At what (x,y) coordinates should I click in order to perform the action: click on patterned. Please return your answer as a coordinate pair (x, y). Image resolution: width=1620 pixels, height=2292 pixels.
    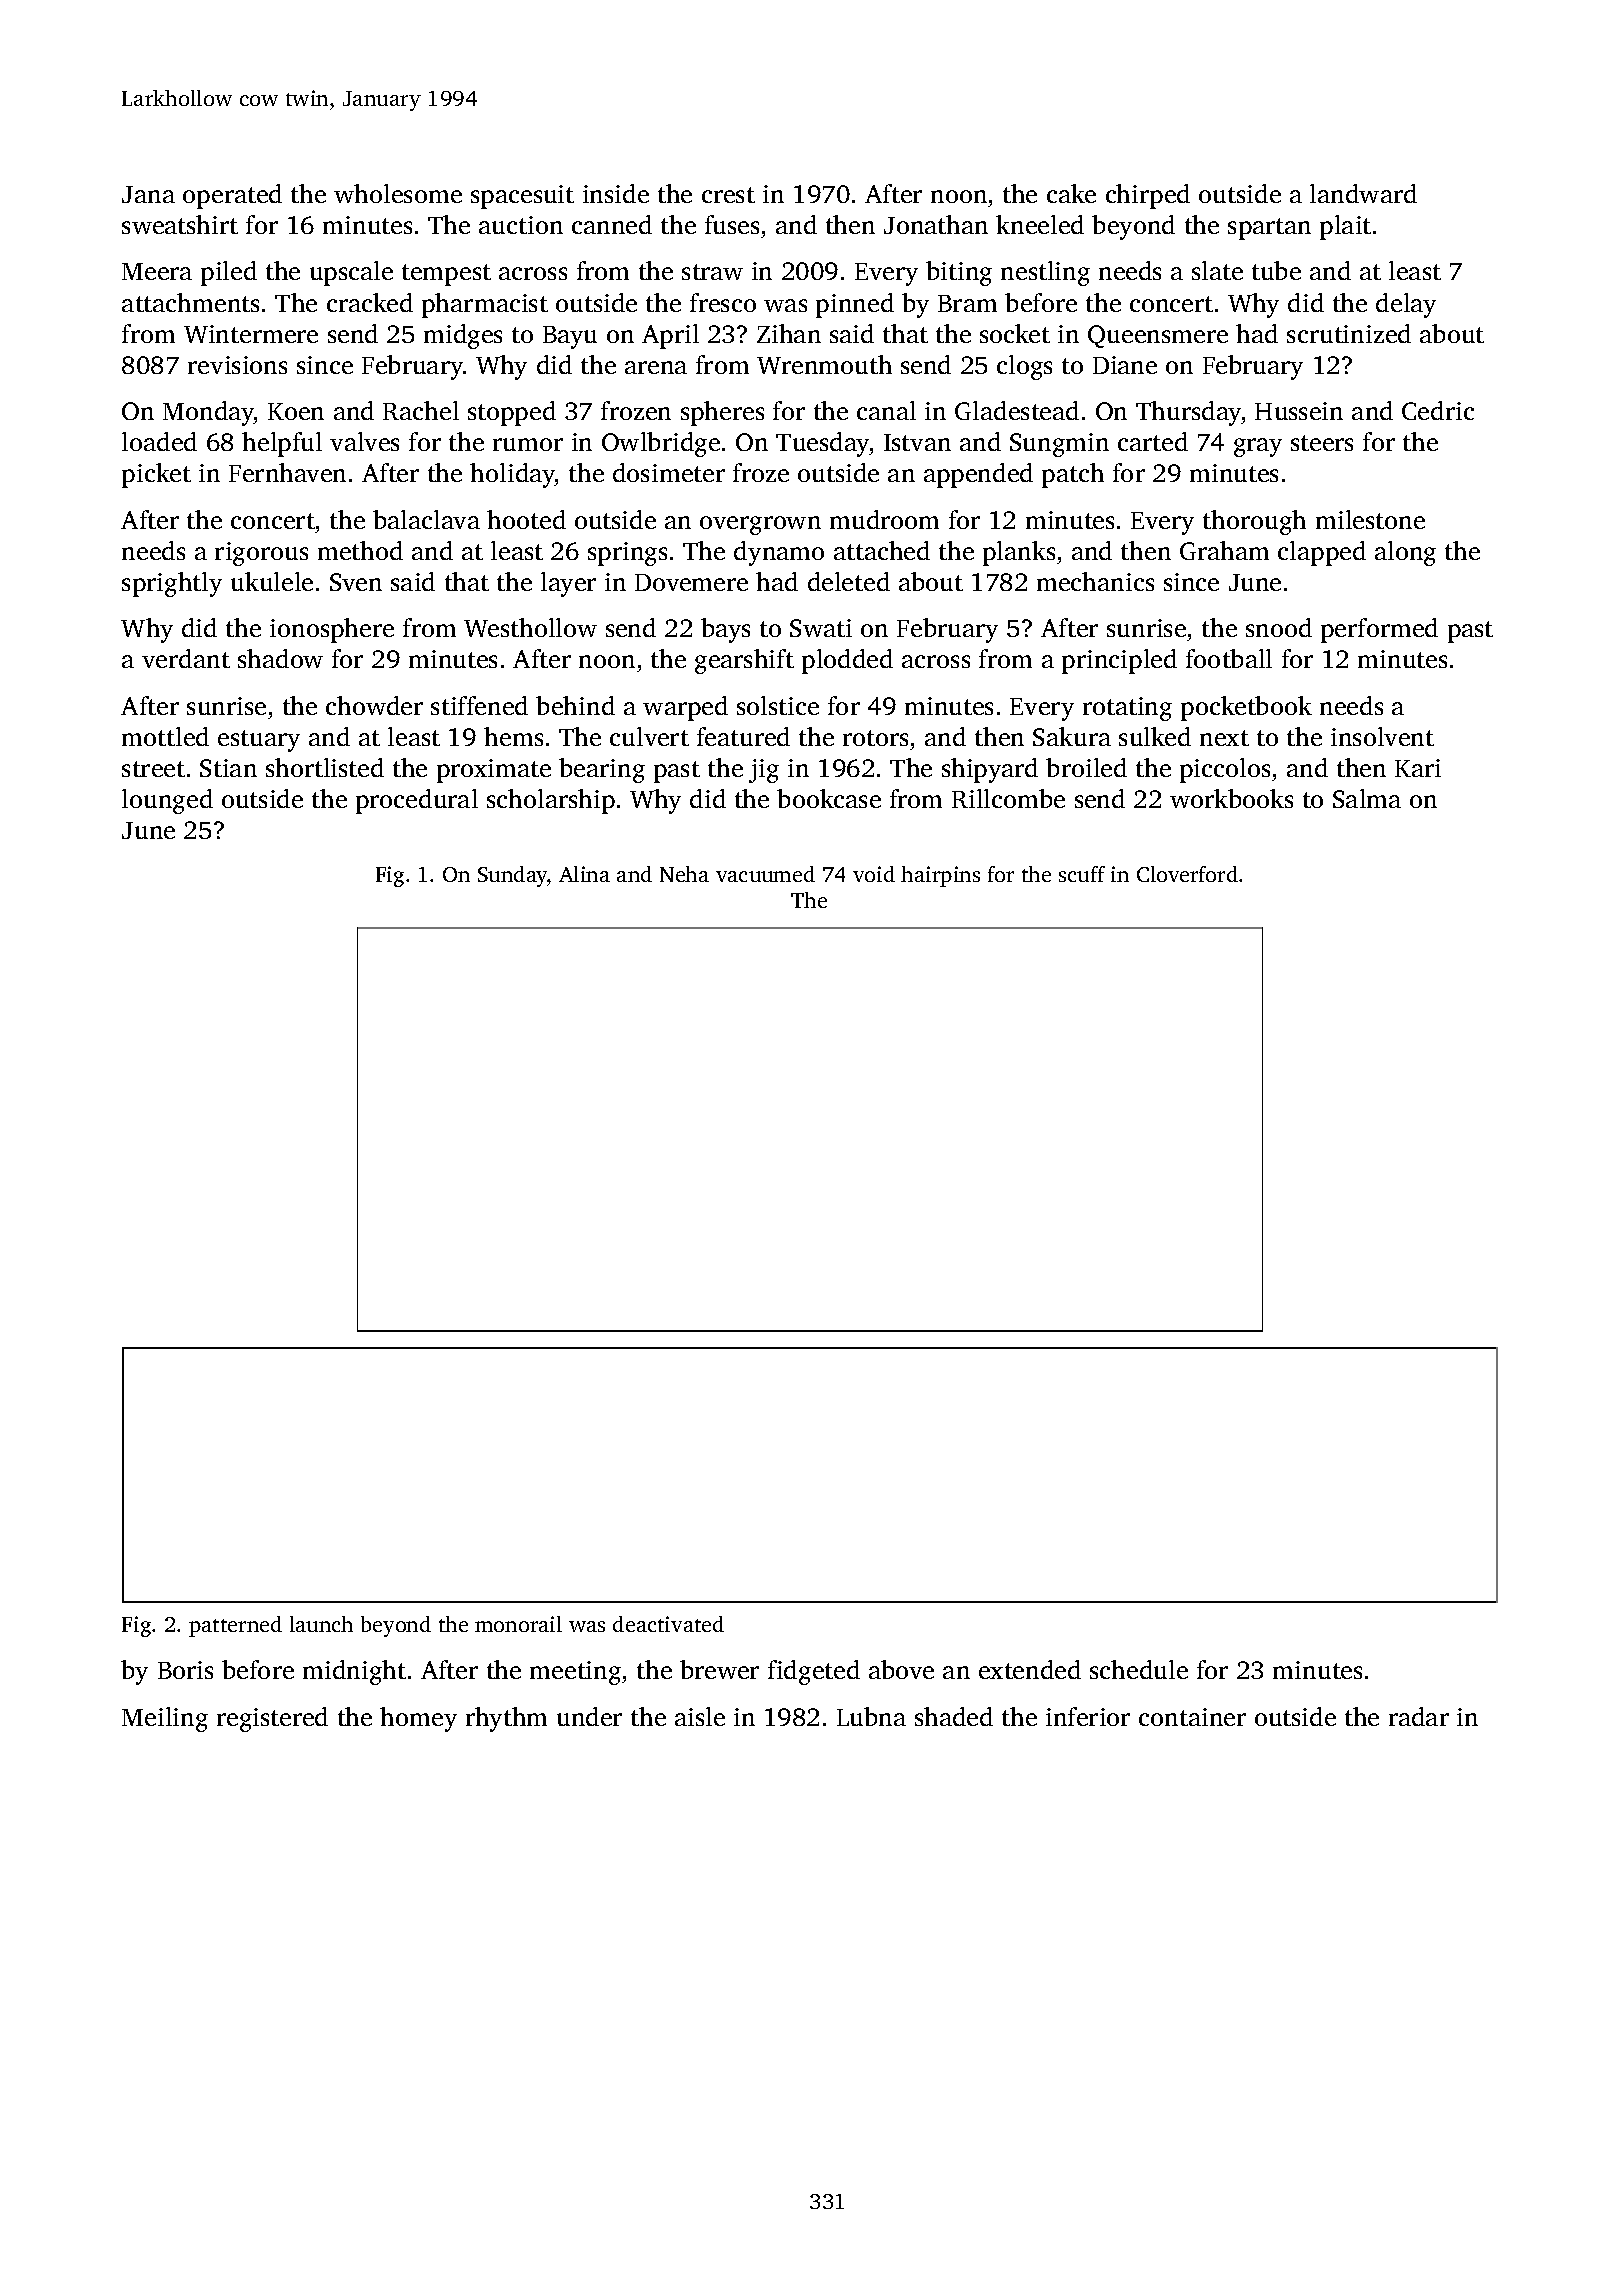
    Looking at the image, I should click on (235, 1626).
